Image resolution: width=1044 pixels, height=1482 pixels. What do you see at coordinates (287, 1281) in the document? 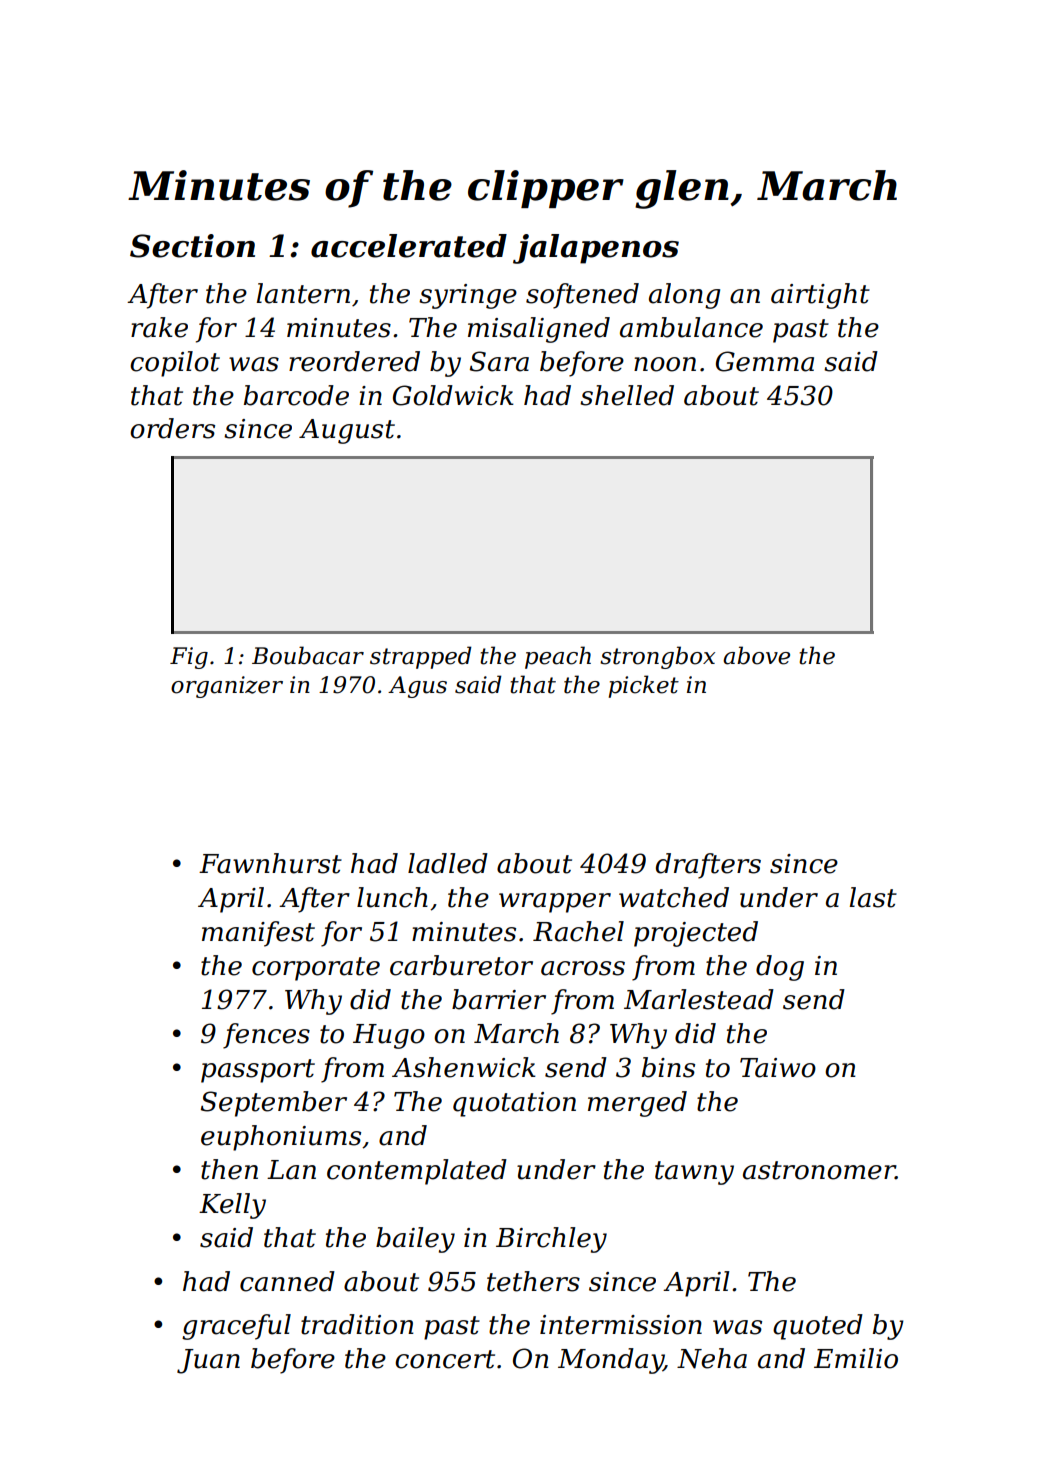
I see `canned` at bounding box center [287, 1281].
